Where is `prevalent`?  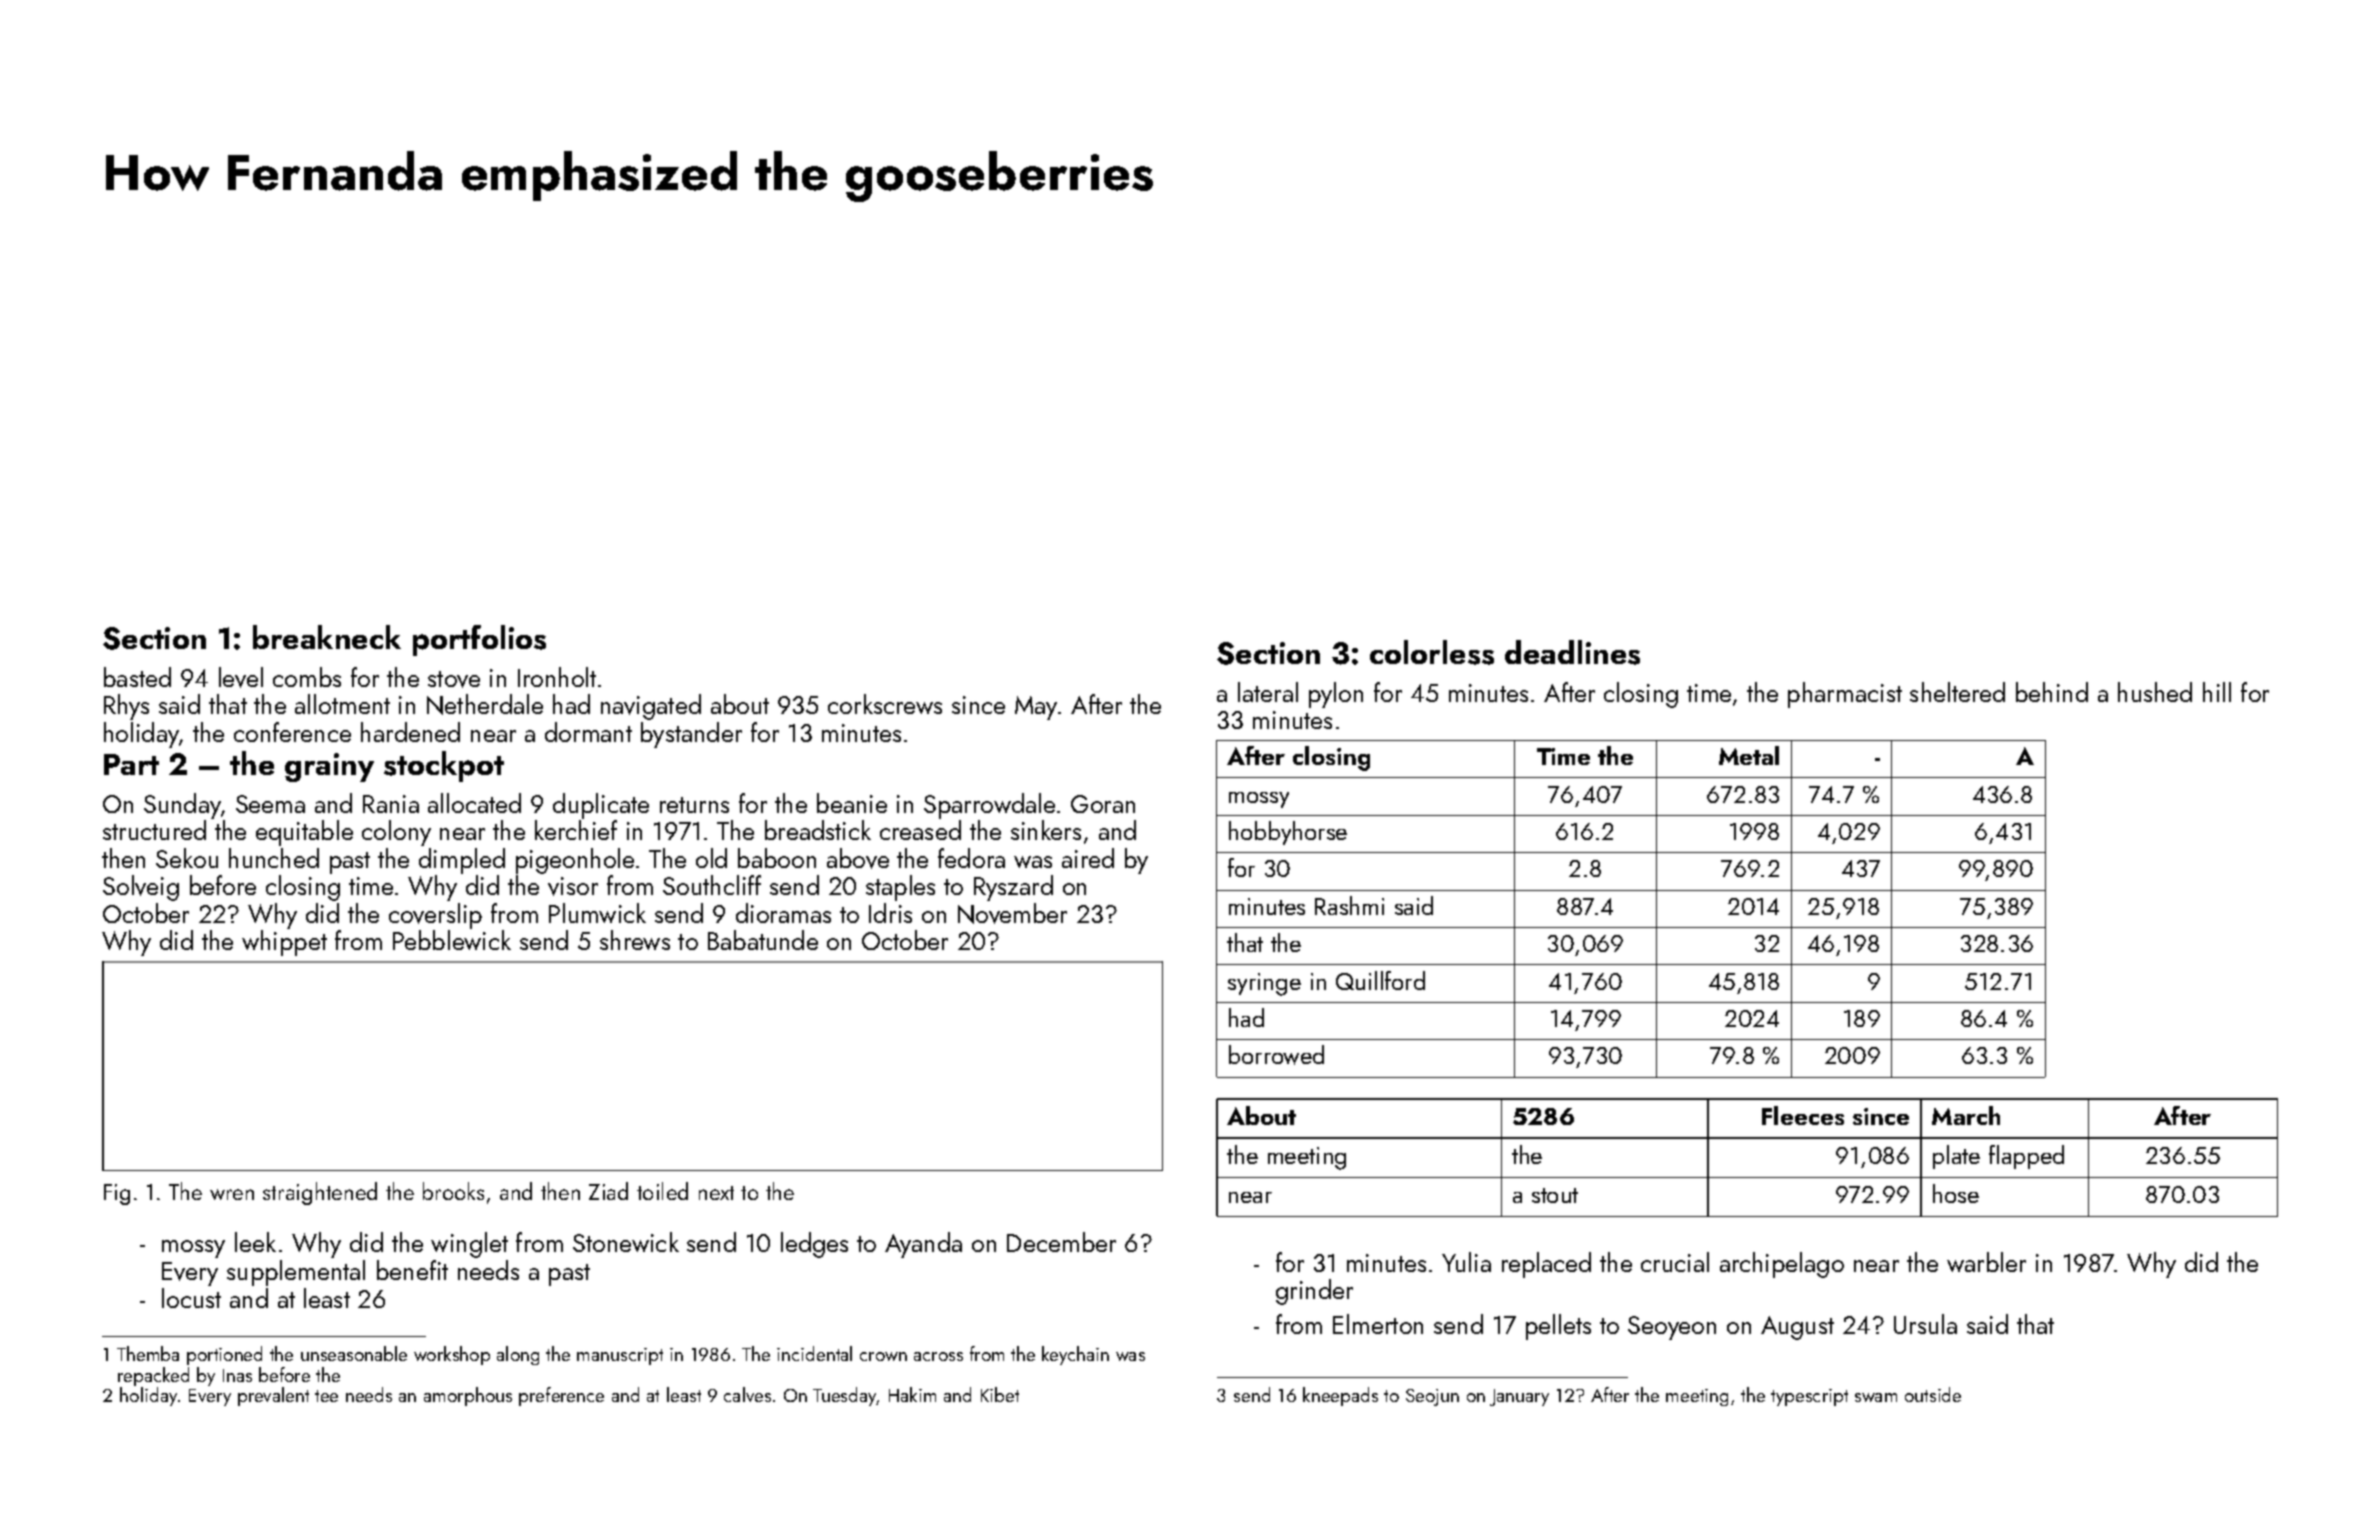 prevalent is located at coordinates (273, 1396).
